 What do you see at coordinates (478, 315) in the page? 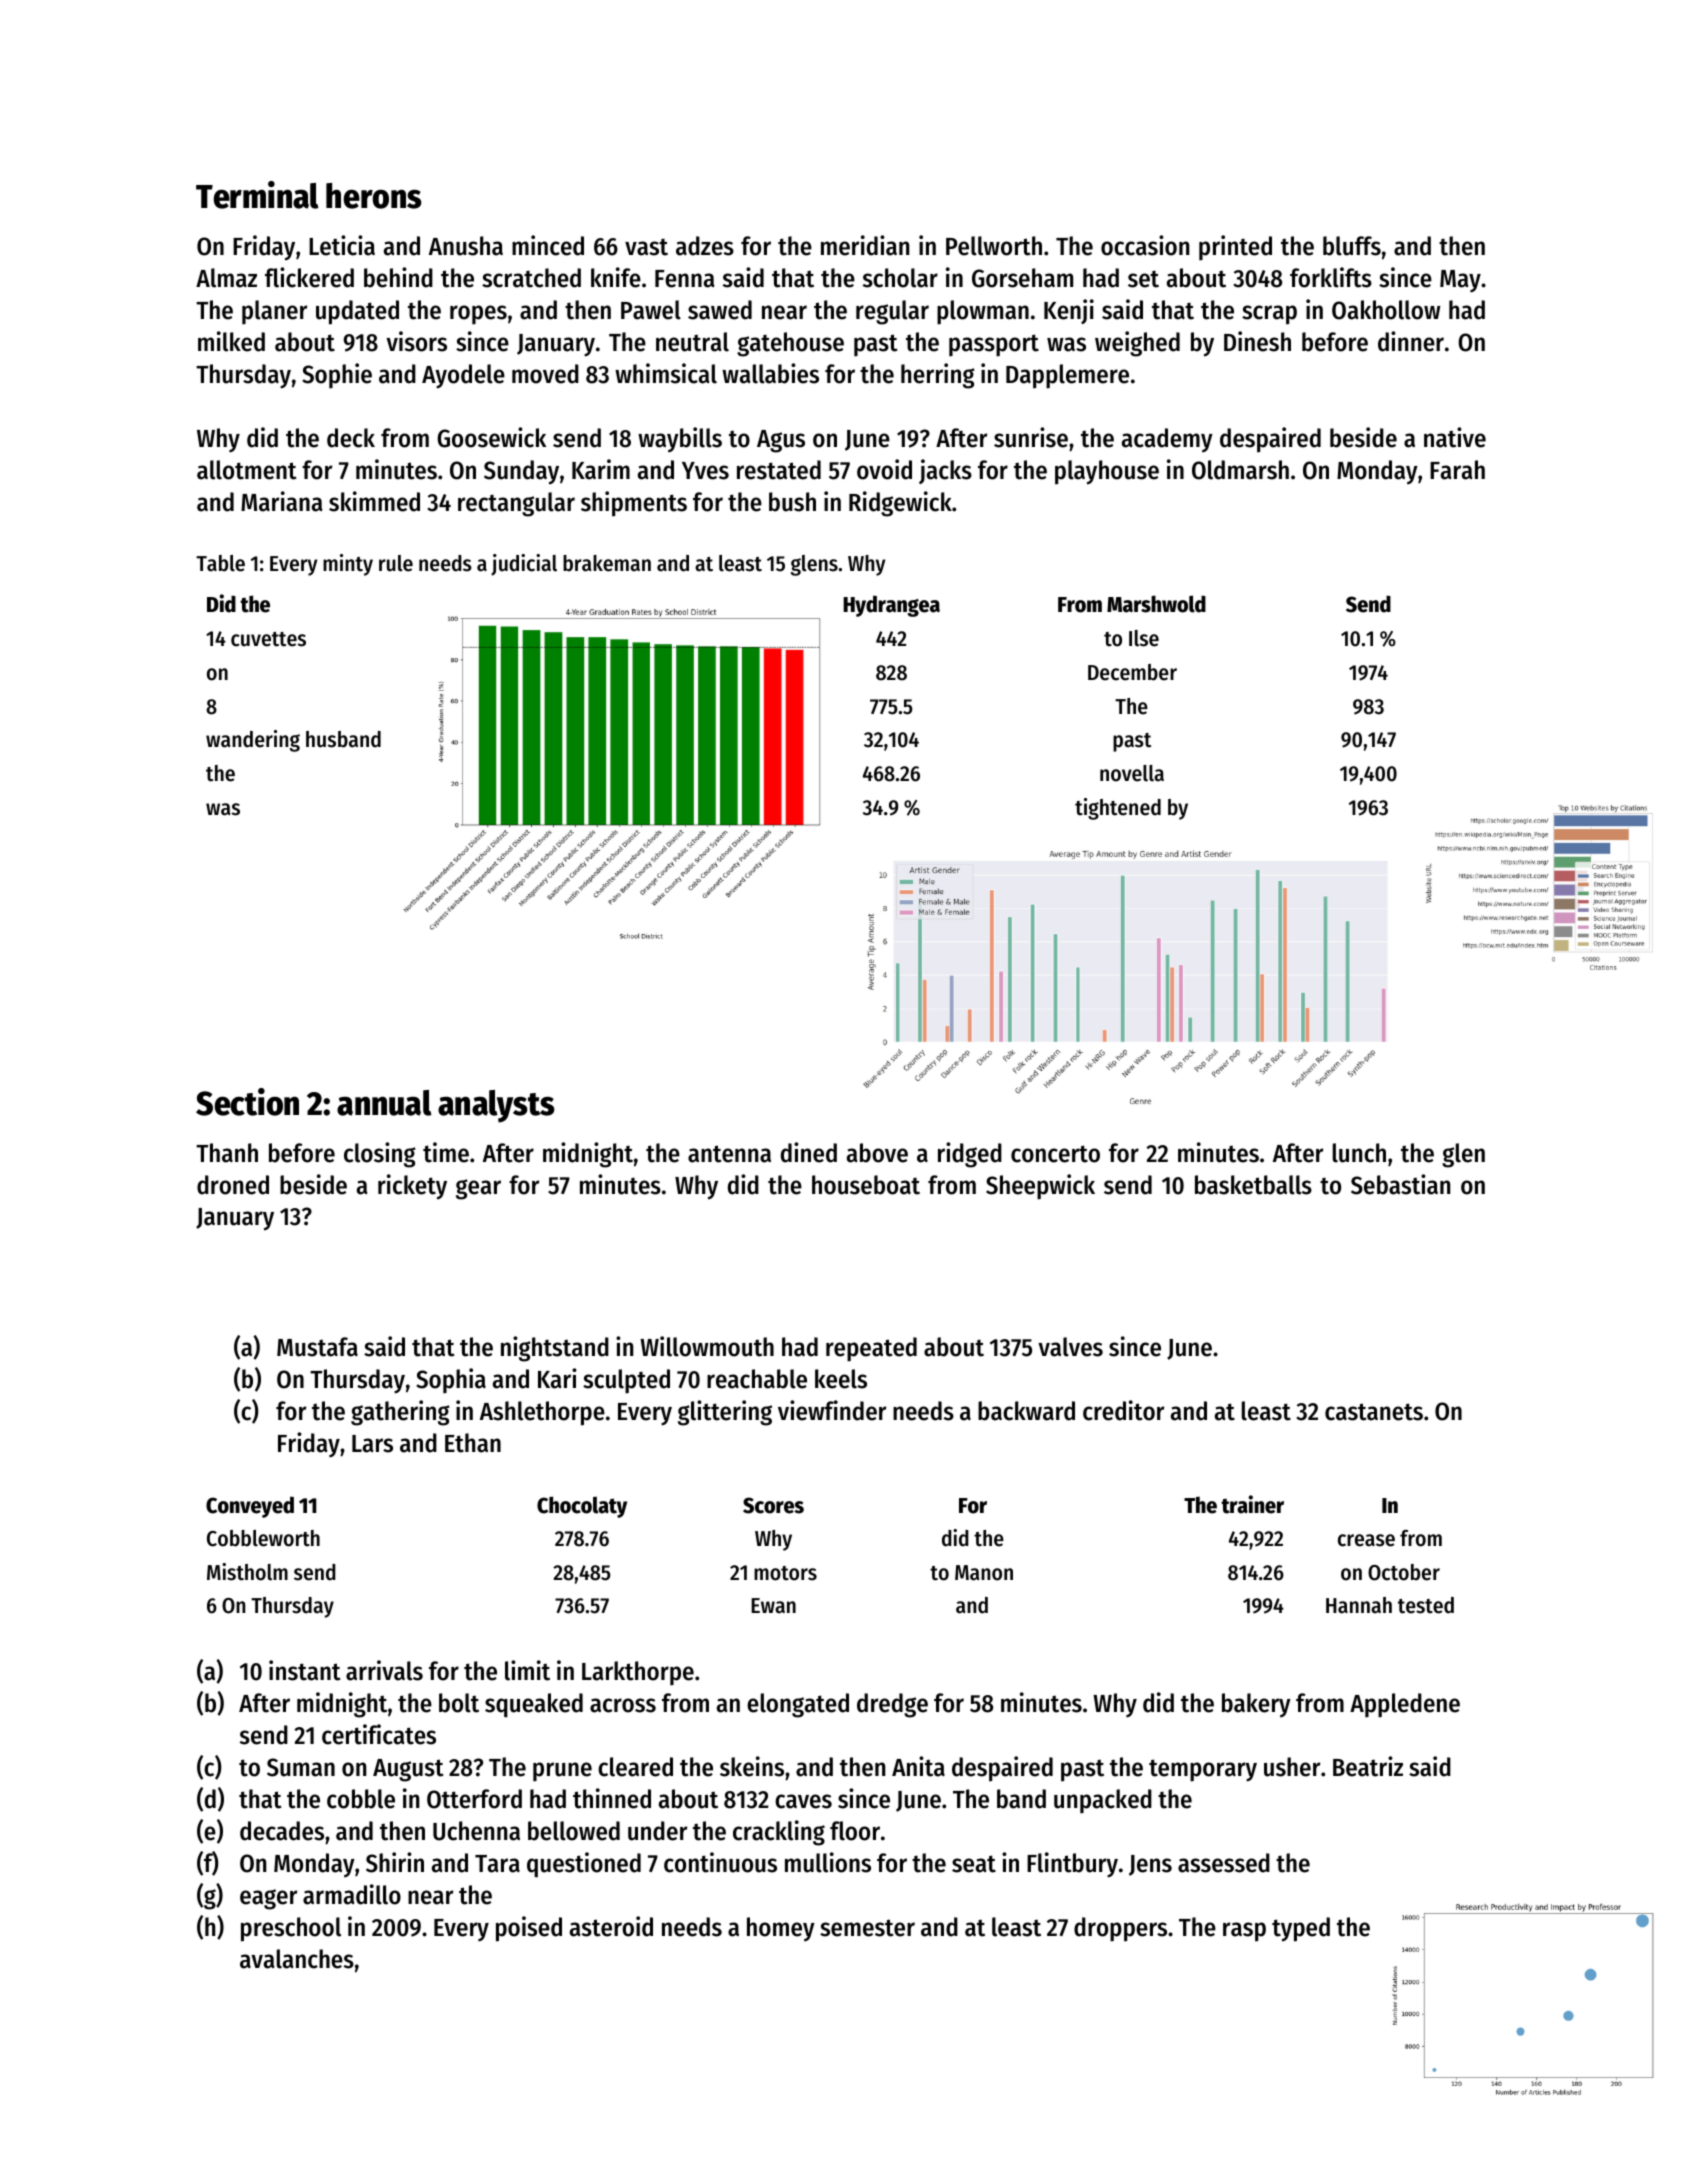
I see `ropes` at bounding box center [478, 315].
